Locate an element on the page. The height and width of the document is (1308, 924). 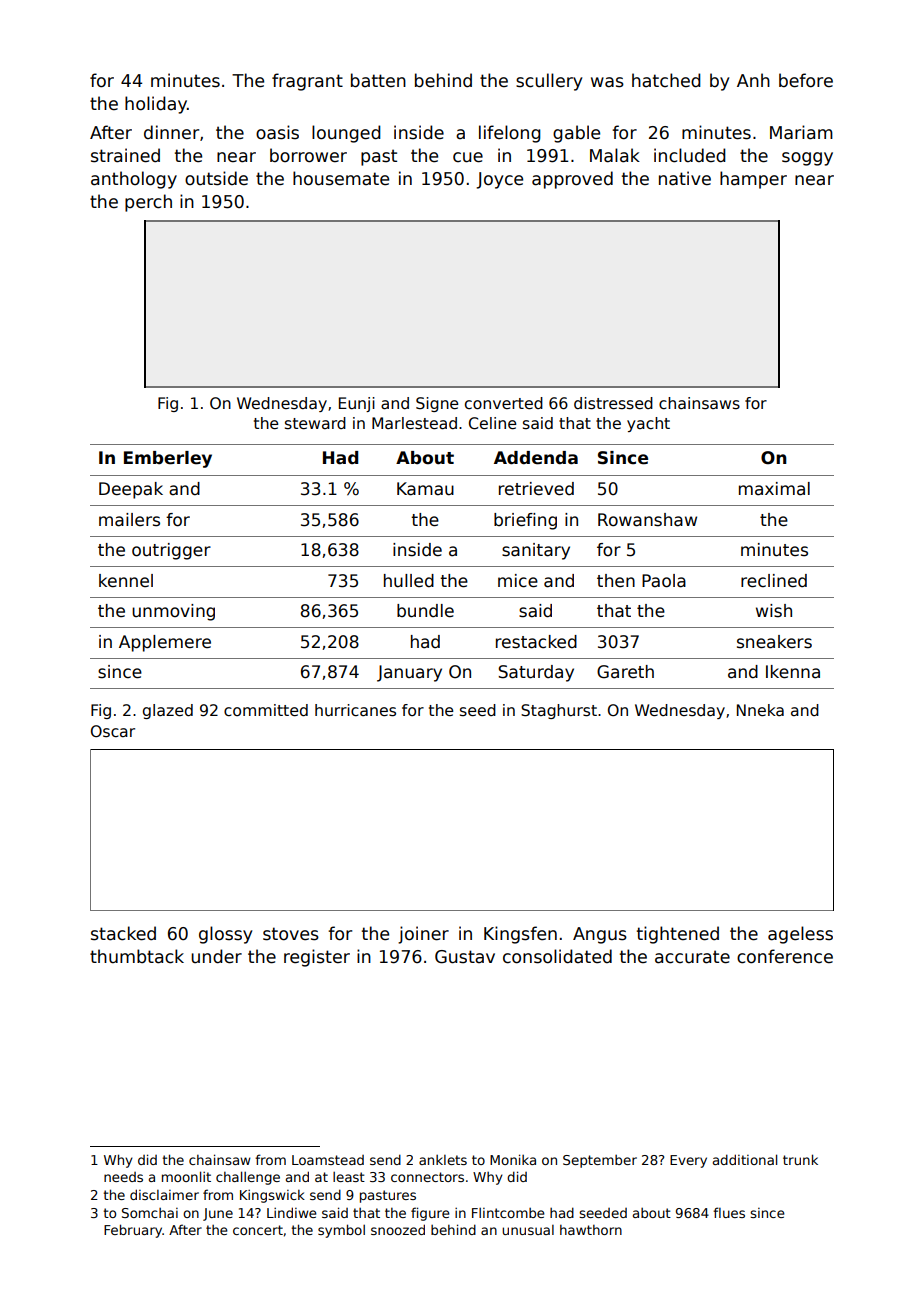
batten is located at coordinates (378, 80).
